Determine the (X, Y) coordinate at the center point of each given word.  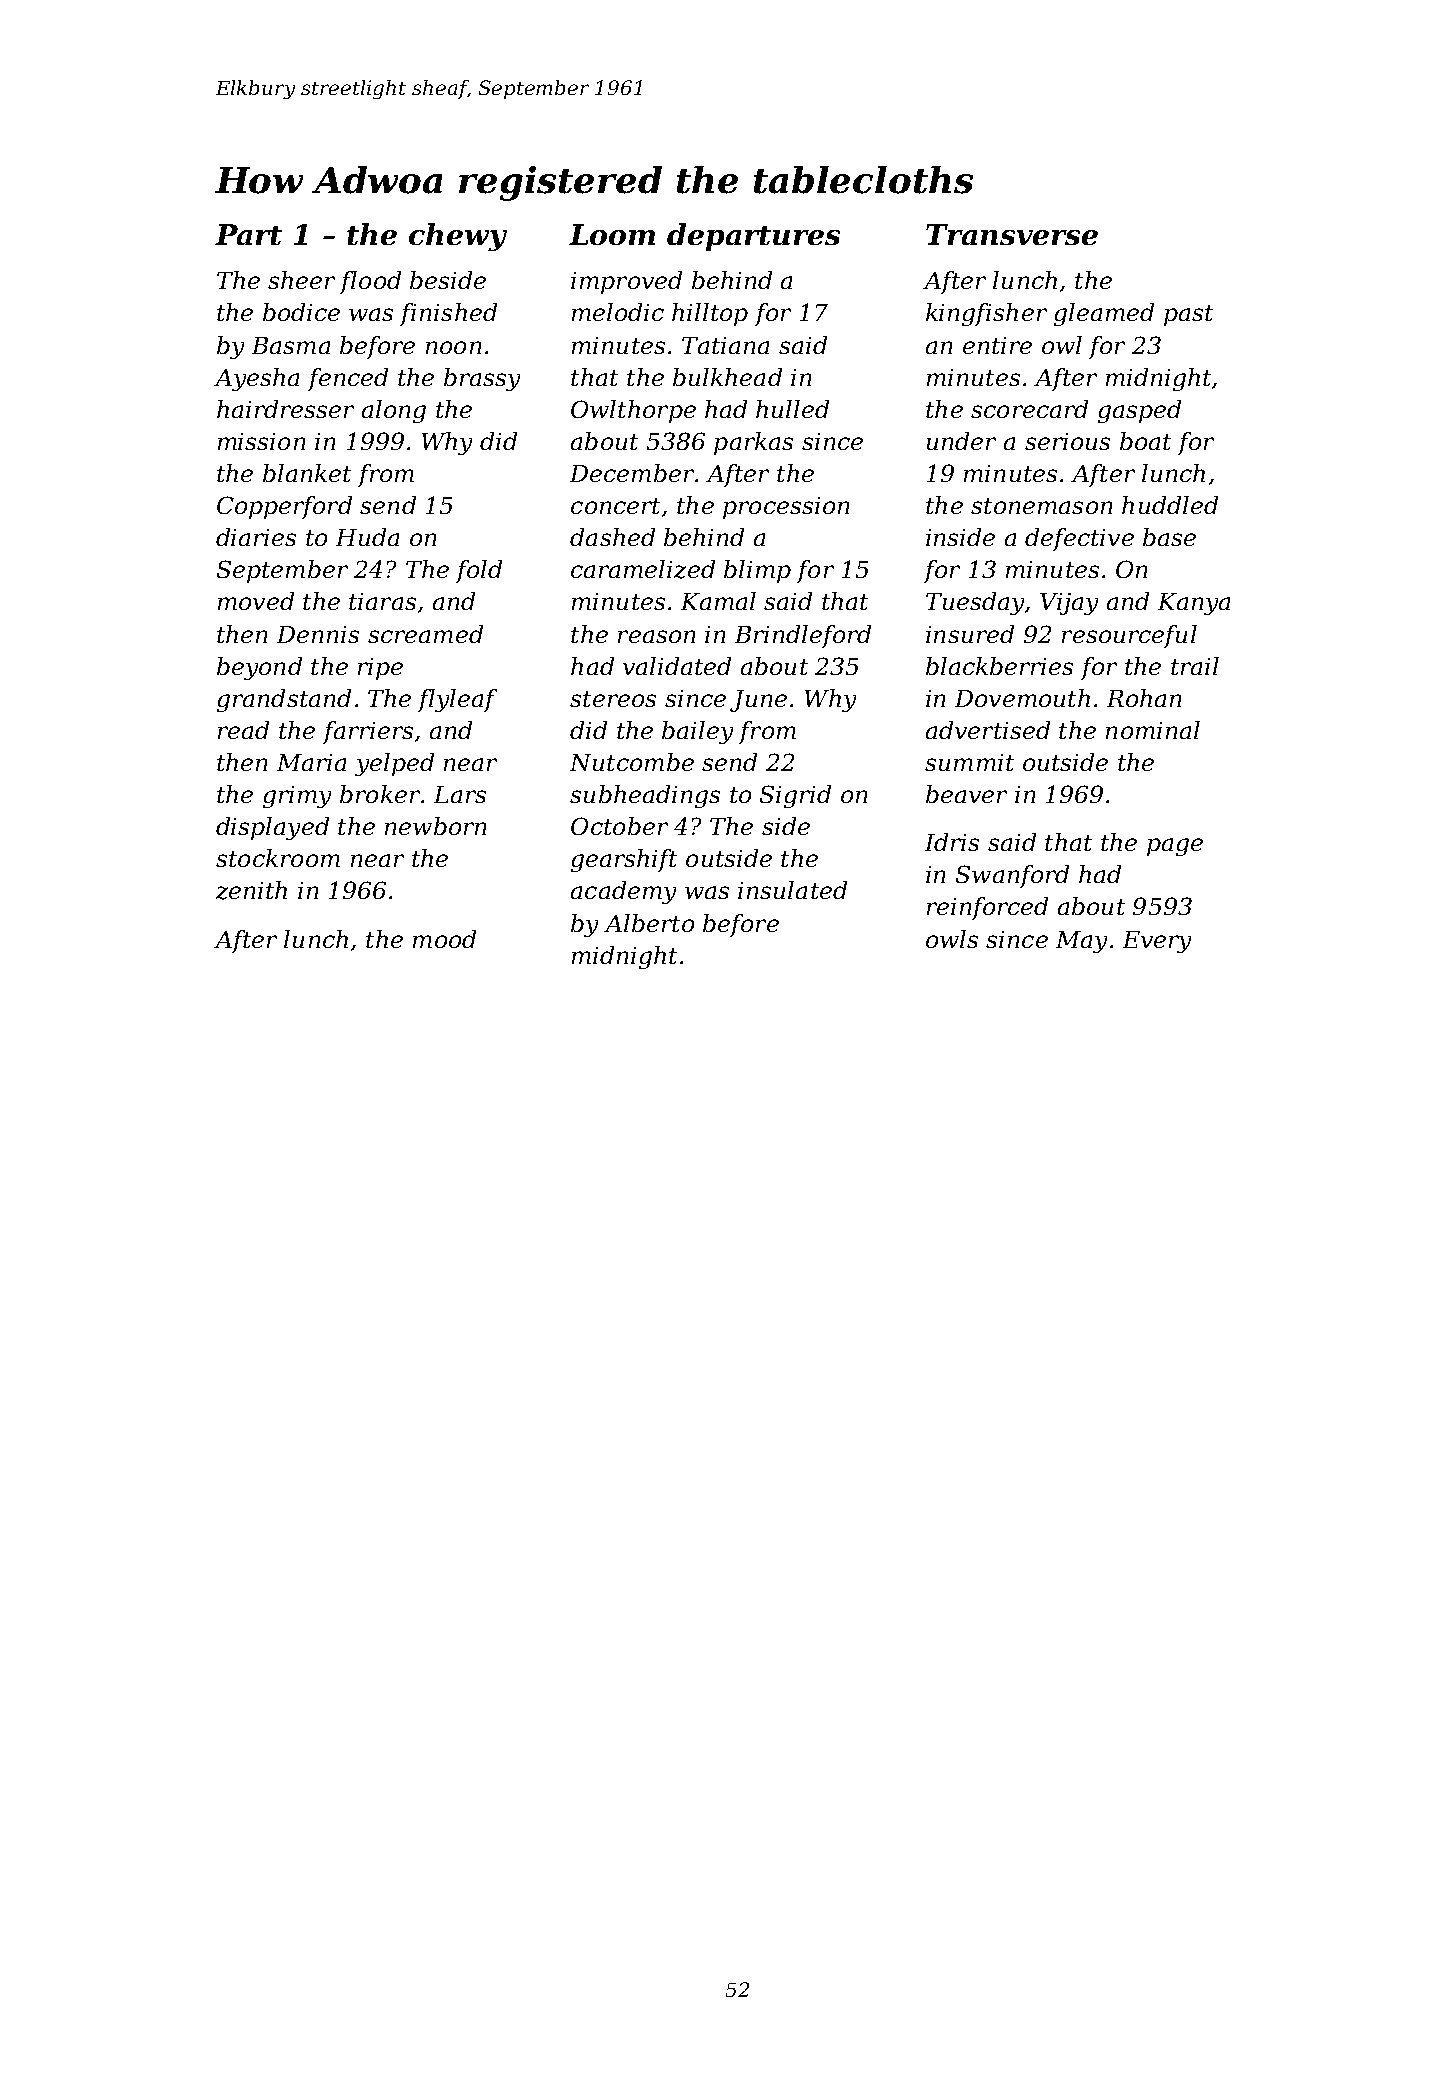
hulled (792, 409)
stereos (613, 699)
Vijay (1069, 604)
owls (952, 939)
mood (444, 939)
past (1188, 315)
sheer (301, 280)
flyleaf (457, 700)
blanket (307, 473)
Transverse (1012, 234)
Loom (612, 234)
